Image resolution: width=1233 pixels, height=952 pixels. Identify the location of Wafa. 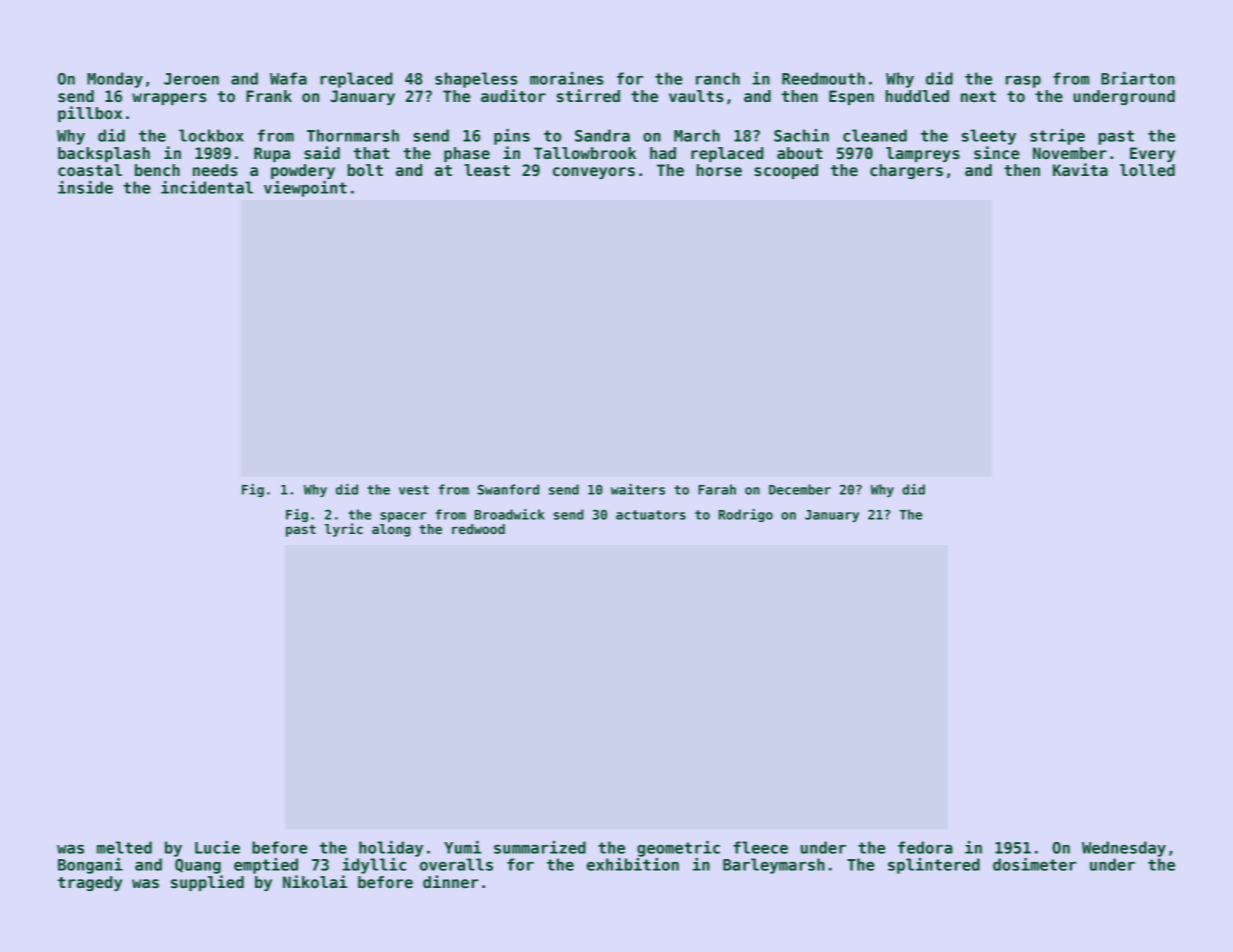
(288, 78).
